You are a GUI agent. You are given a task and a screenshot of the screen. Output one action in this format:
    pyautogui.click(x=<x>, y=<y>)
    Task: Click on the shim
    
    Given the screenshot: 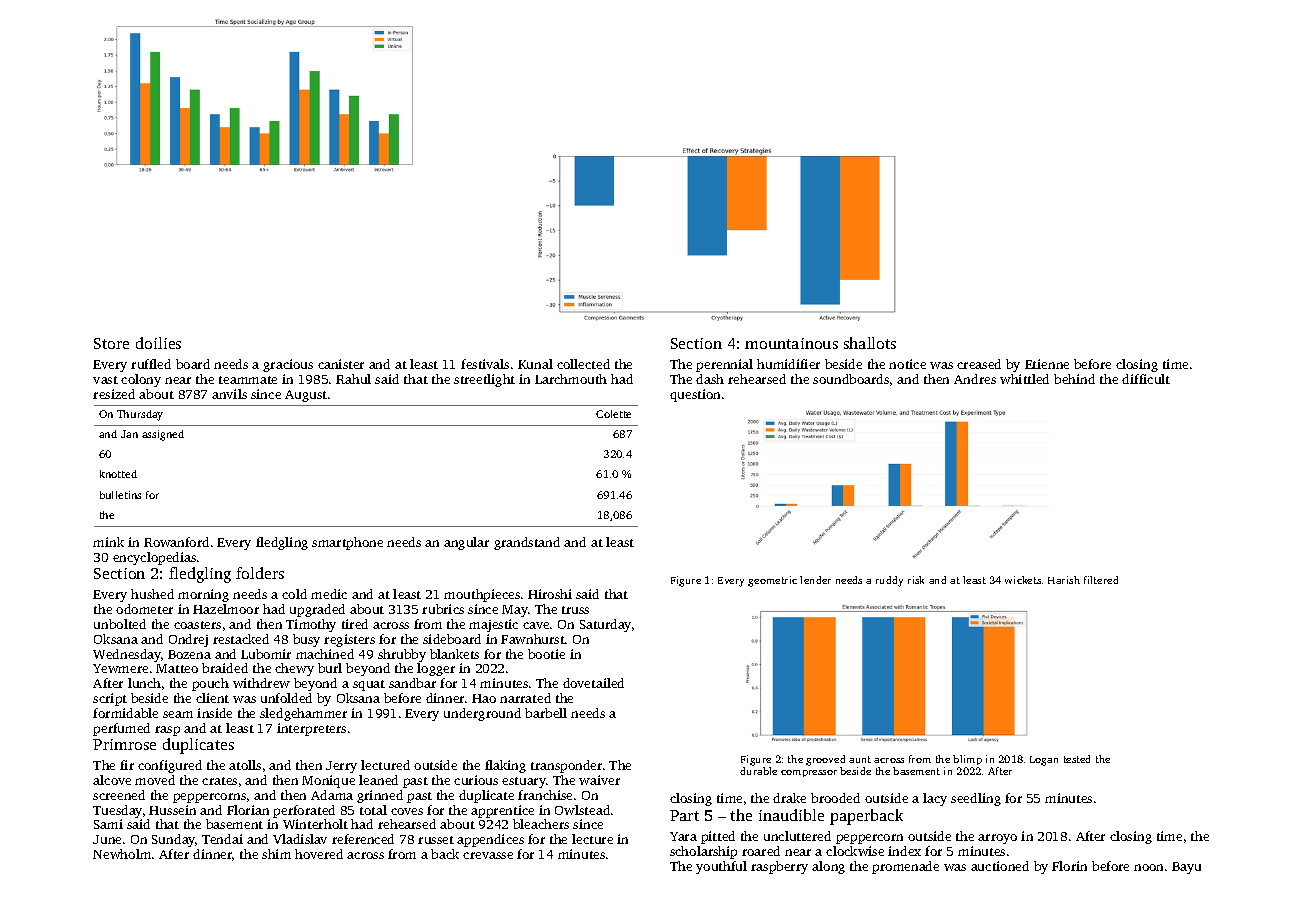 What is the action you would take?
    pyautogui.click(x=276, y=854)
